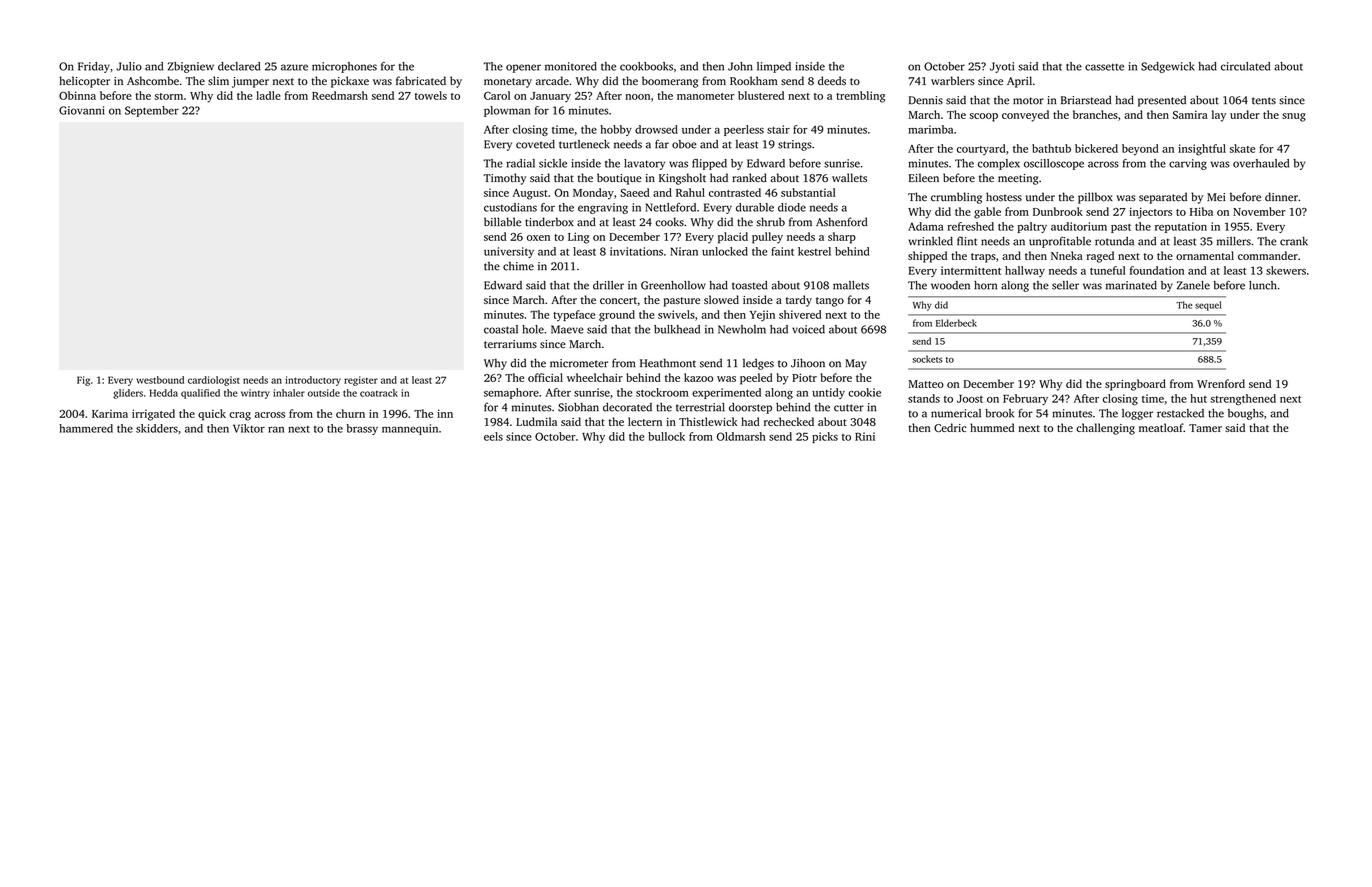 This image has height=887, width=1372. I want to click on lunch, so click(1263, 285).
